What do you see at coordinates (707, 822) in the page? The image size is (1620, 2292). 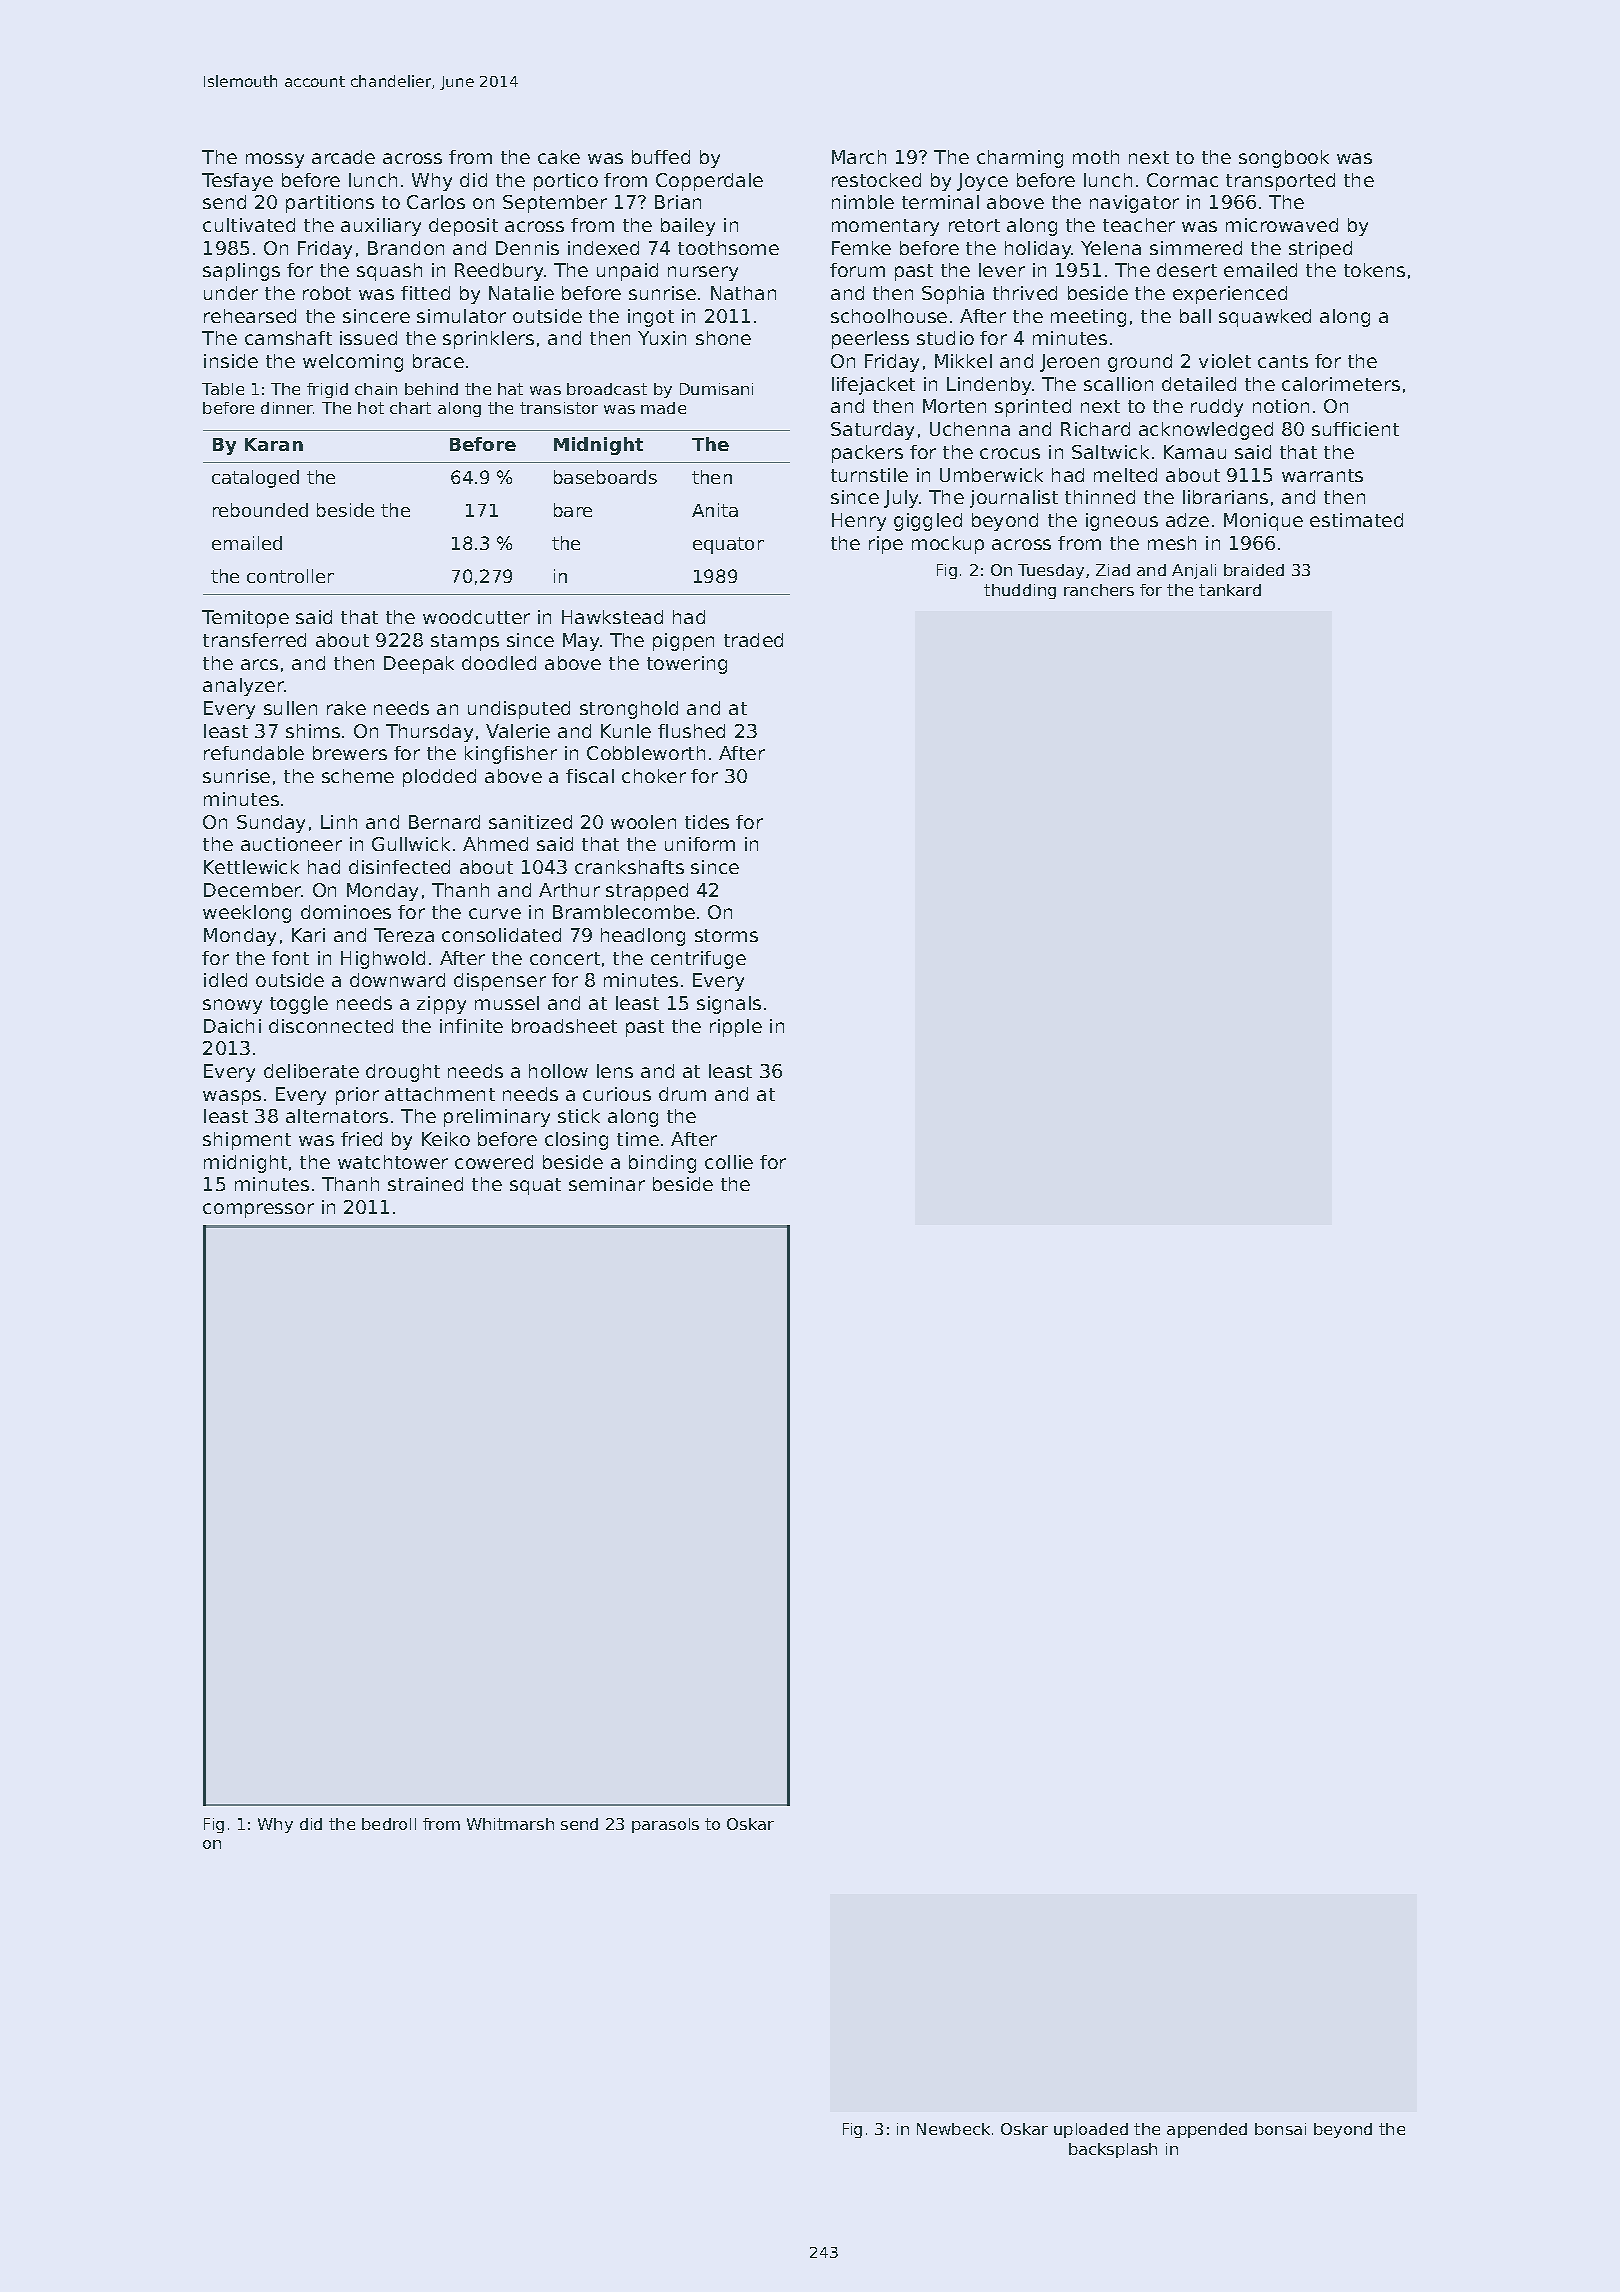 I see `tides` at bounding box center [707, 822].
